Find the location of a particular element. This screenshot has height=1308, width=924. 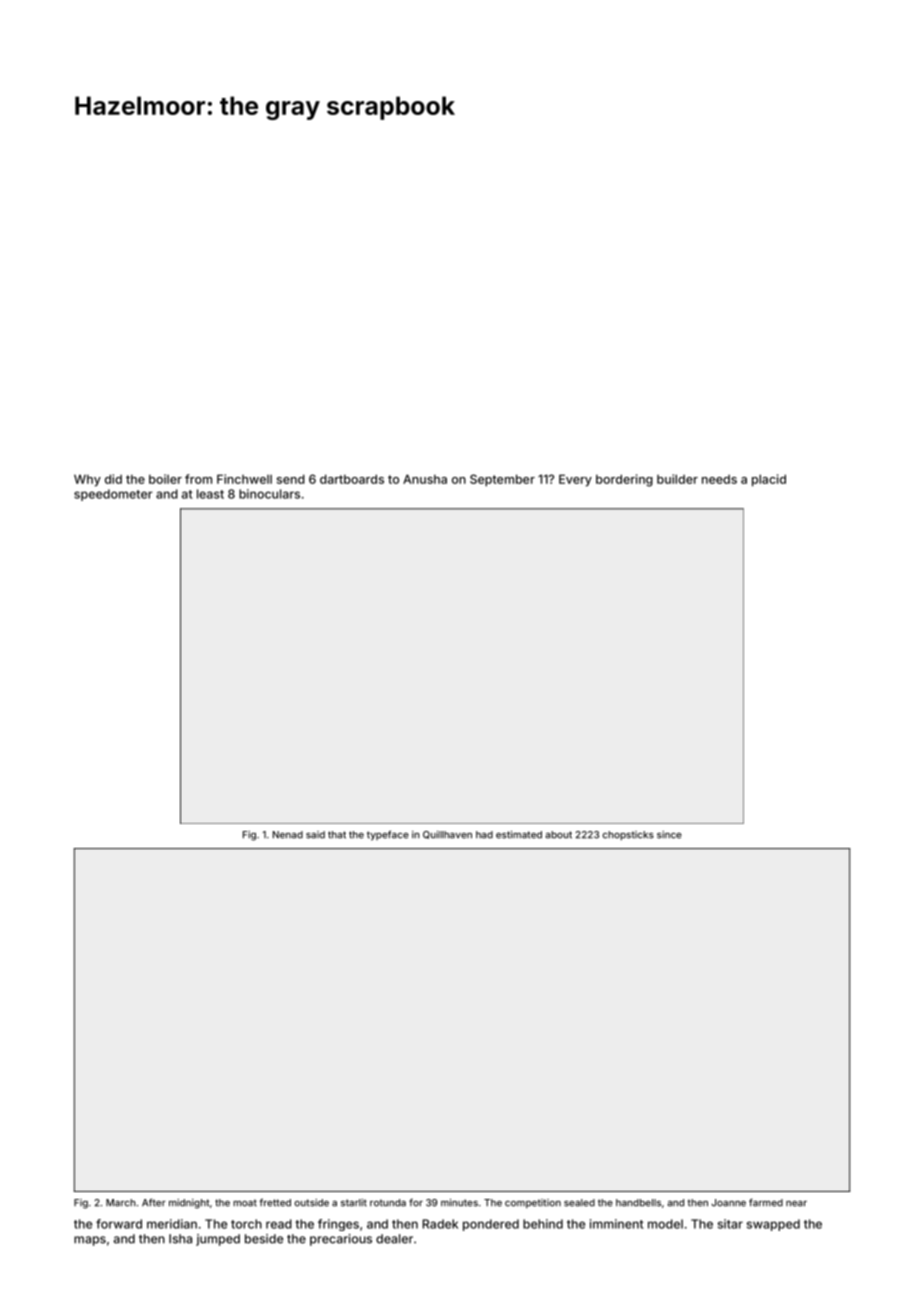

builder is located at coordinates (677, 479).
